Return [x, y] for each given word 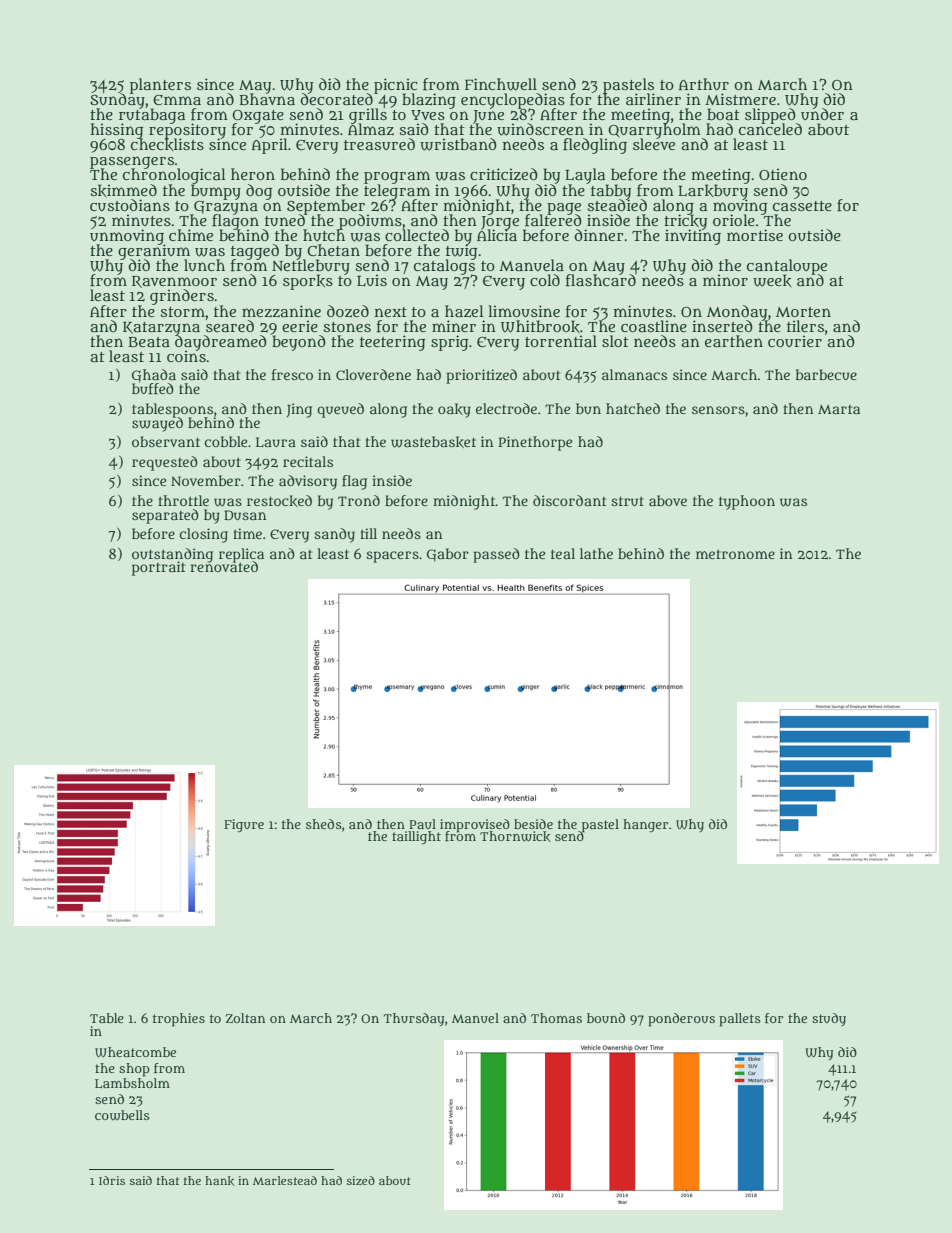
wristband [458, 144]
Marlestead [285, 1180]
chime [191, 235]
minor [725, 280]
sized [361, 1180]
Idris [112, 1180]
